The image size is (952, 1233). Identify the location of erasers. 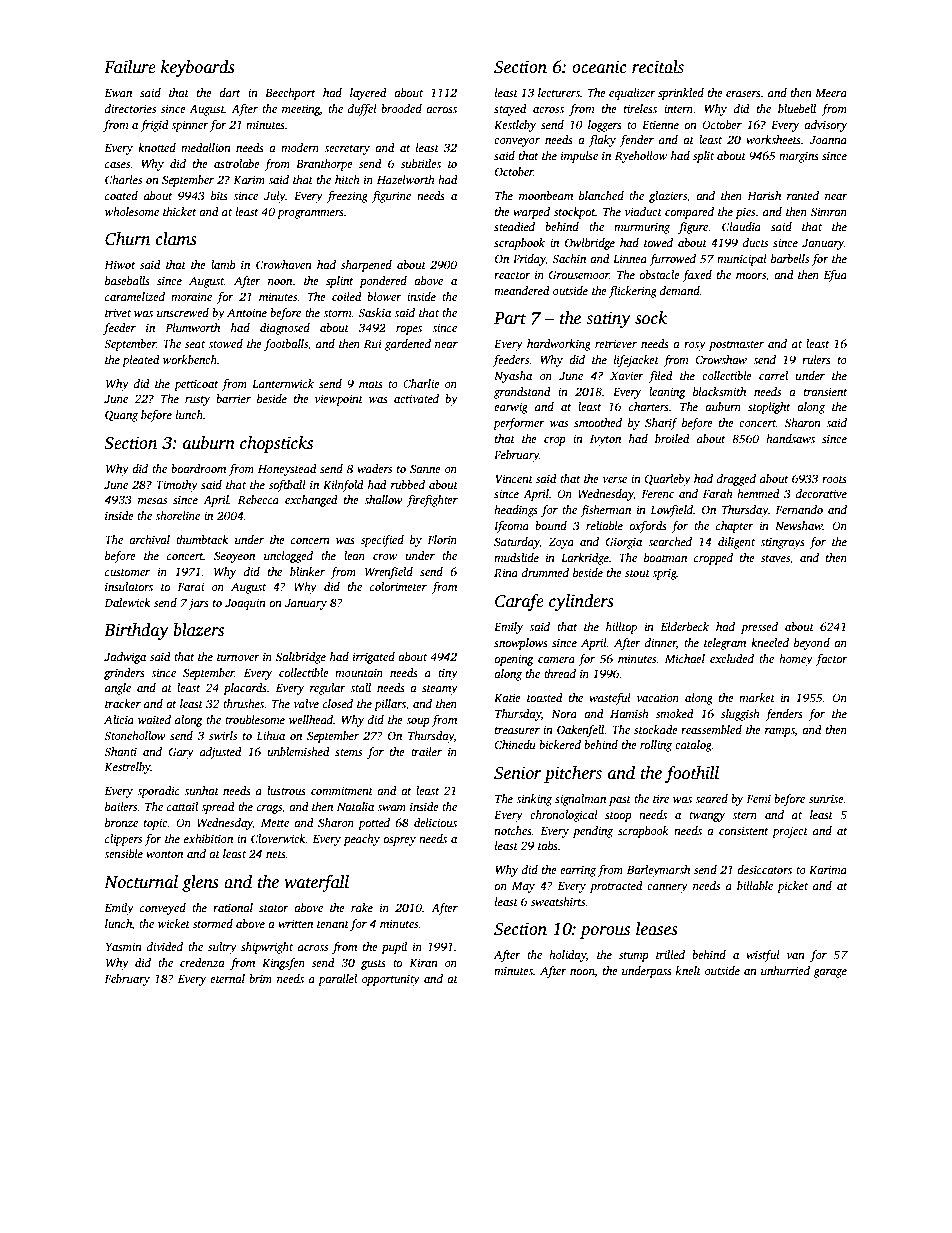
(743, 94).
